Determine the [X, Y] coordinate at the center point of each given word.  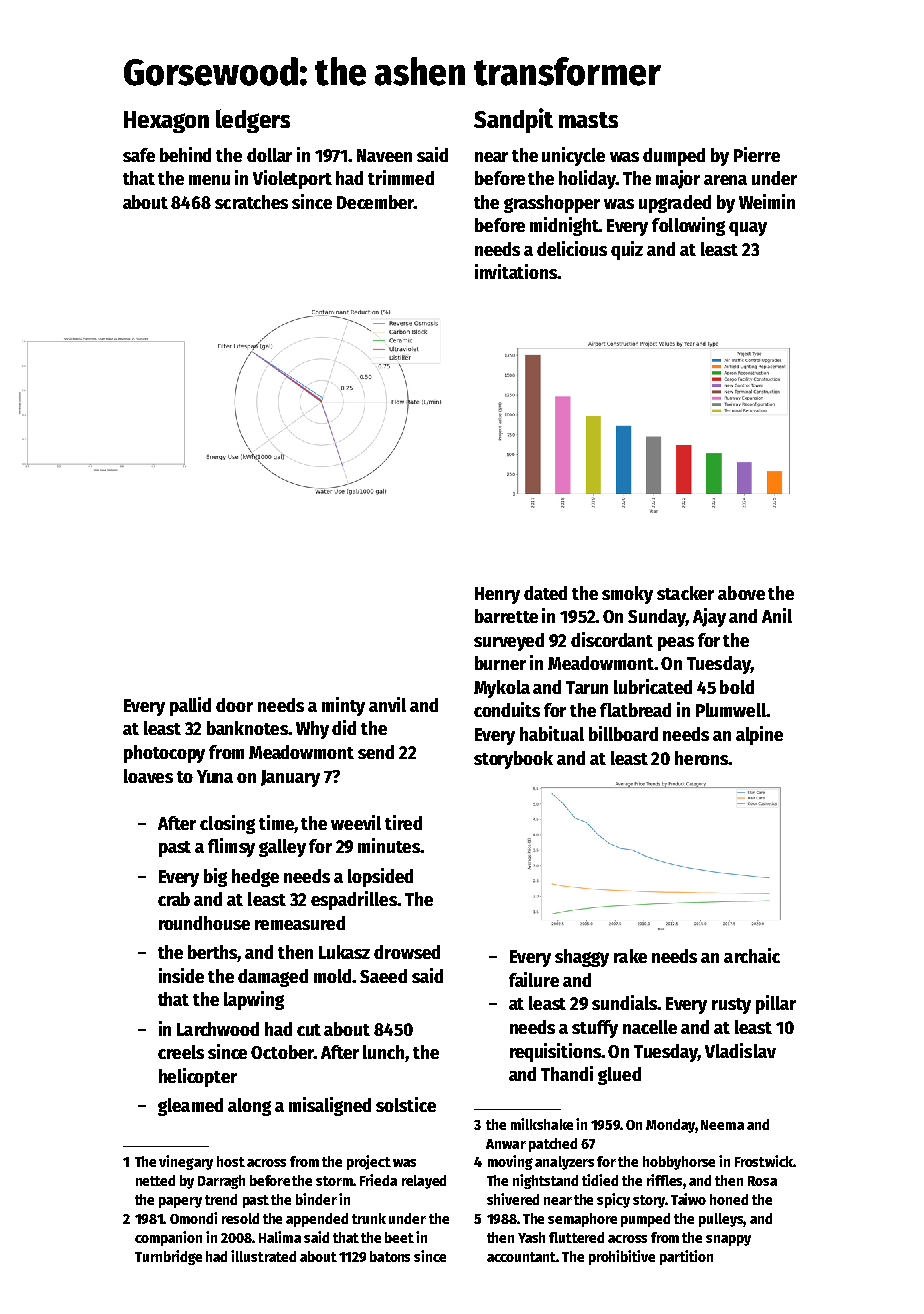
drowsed [407, 952]
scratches [251, 202]
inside [181, 975]
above [741, 593]
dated [545, 593]
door [234, 705]
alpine [759, 735]
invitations [516, 271]
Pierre [757, 154]
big [215, 877]
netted [155, 1180]
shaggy [582, 958]
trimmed [401, 177]
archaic [752, 955]
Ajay [709, 617]
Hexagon [166, 122]
